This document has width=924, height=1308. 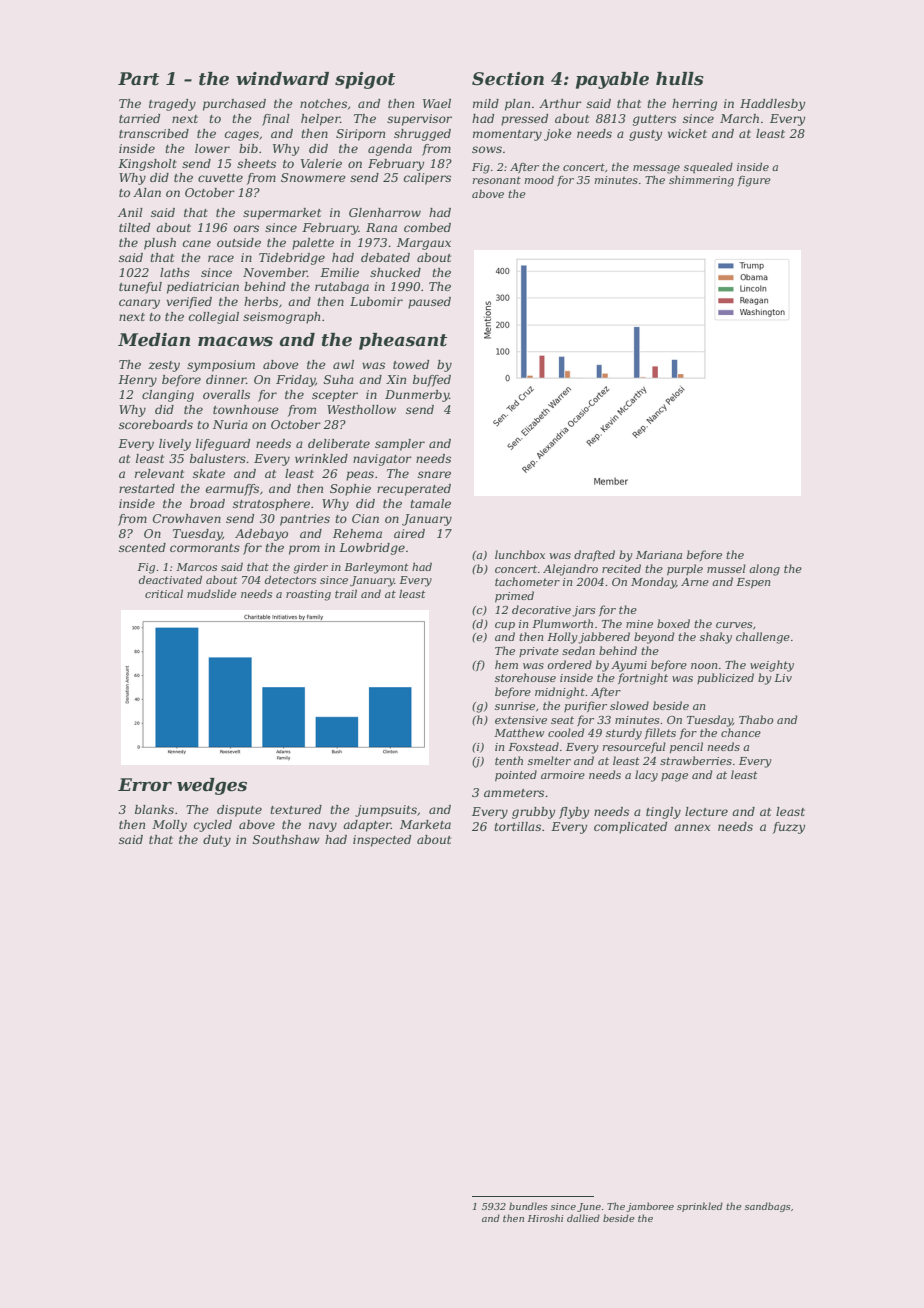 What do you see at coordinates (515, 706) in the document?
I see `sunrise` at bounding box center [515, 706].
